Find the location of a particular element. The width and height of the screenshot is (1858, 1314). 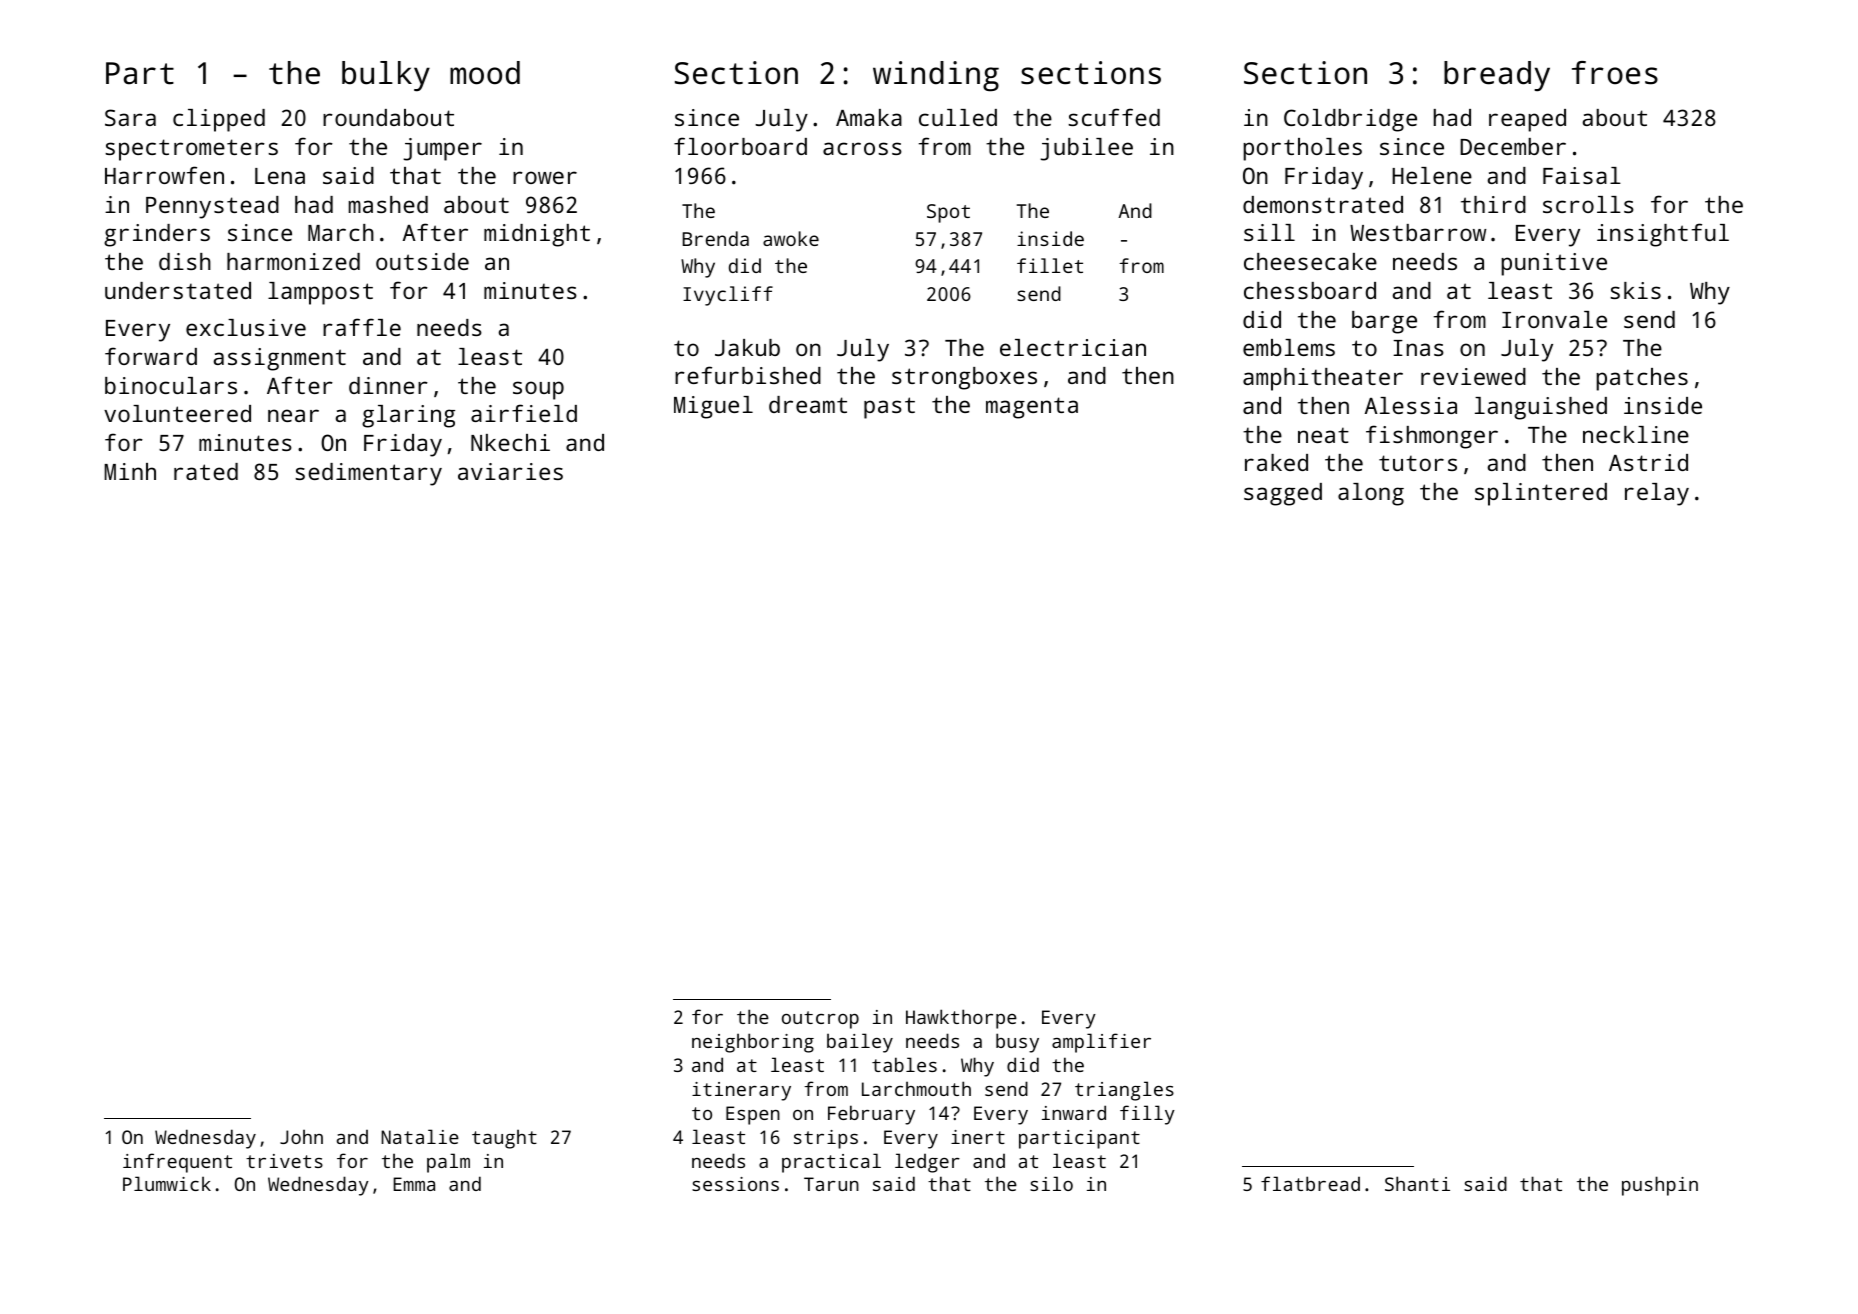

winding is located at coordinates (936, 76).
